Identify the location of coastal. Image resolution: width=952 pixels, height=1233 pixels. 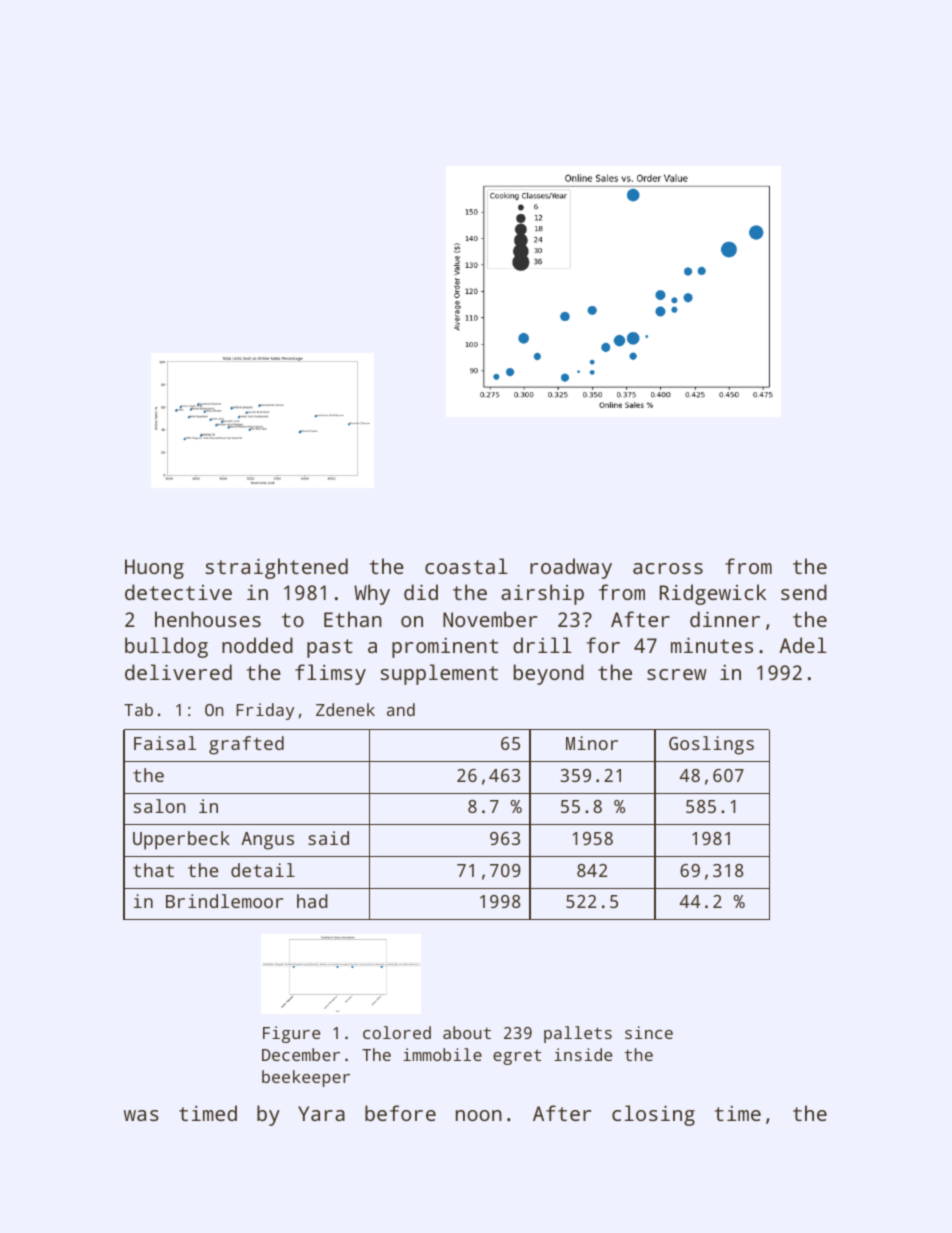
(466, 566).
